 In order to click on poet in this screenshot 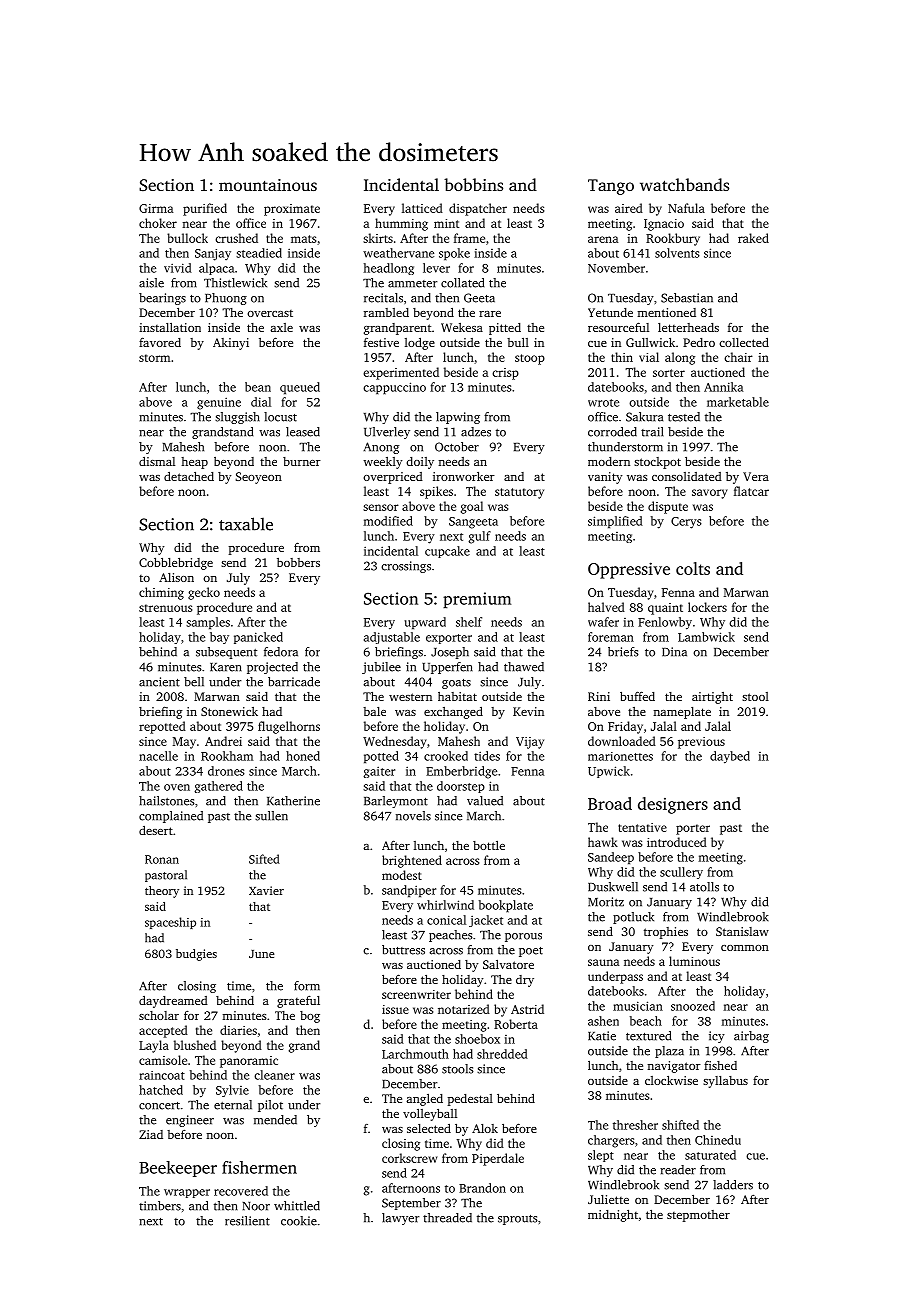, I will do `click(531, 952)`.
